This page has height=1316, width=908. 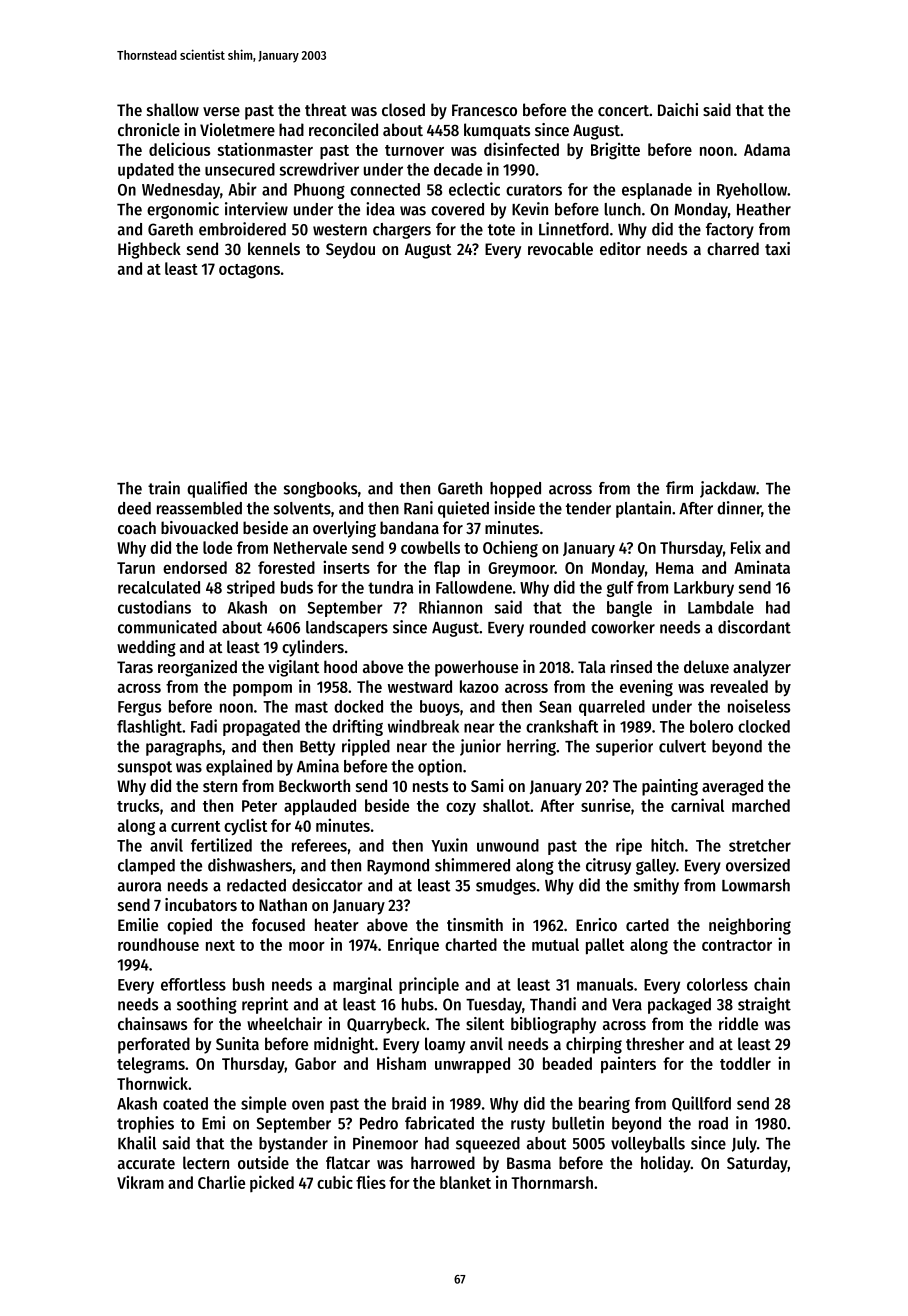 What do you see at coordinates (474, 189) in the page?
I see `eclectic` at bounding box center [474, 189].
